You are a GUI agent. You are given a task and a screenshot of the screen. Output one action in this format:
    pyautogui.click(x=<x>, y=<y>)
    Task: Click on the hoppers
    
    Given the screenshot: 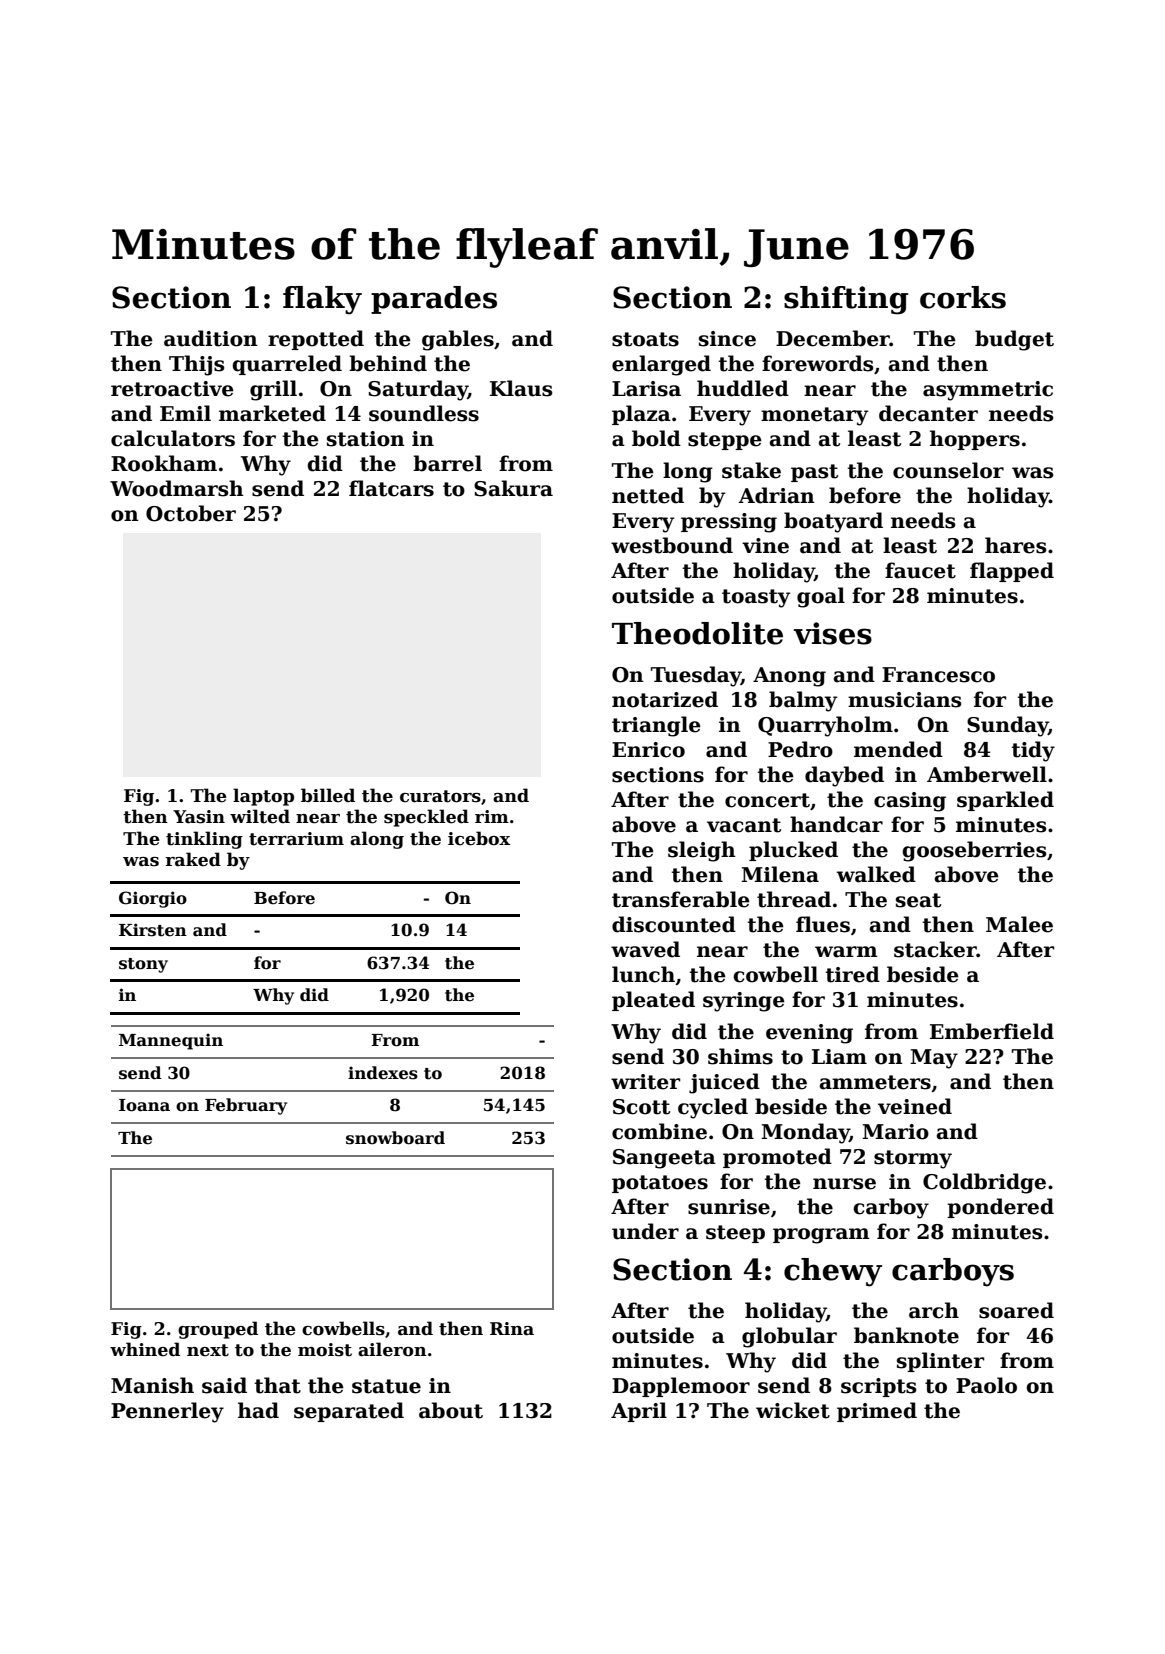 What is the action you would take?
    pyautogui.click(x=975, y=440)
